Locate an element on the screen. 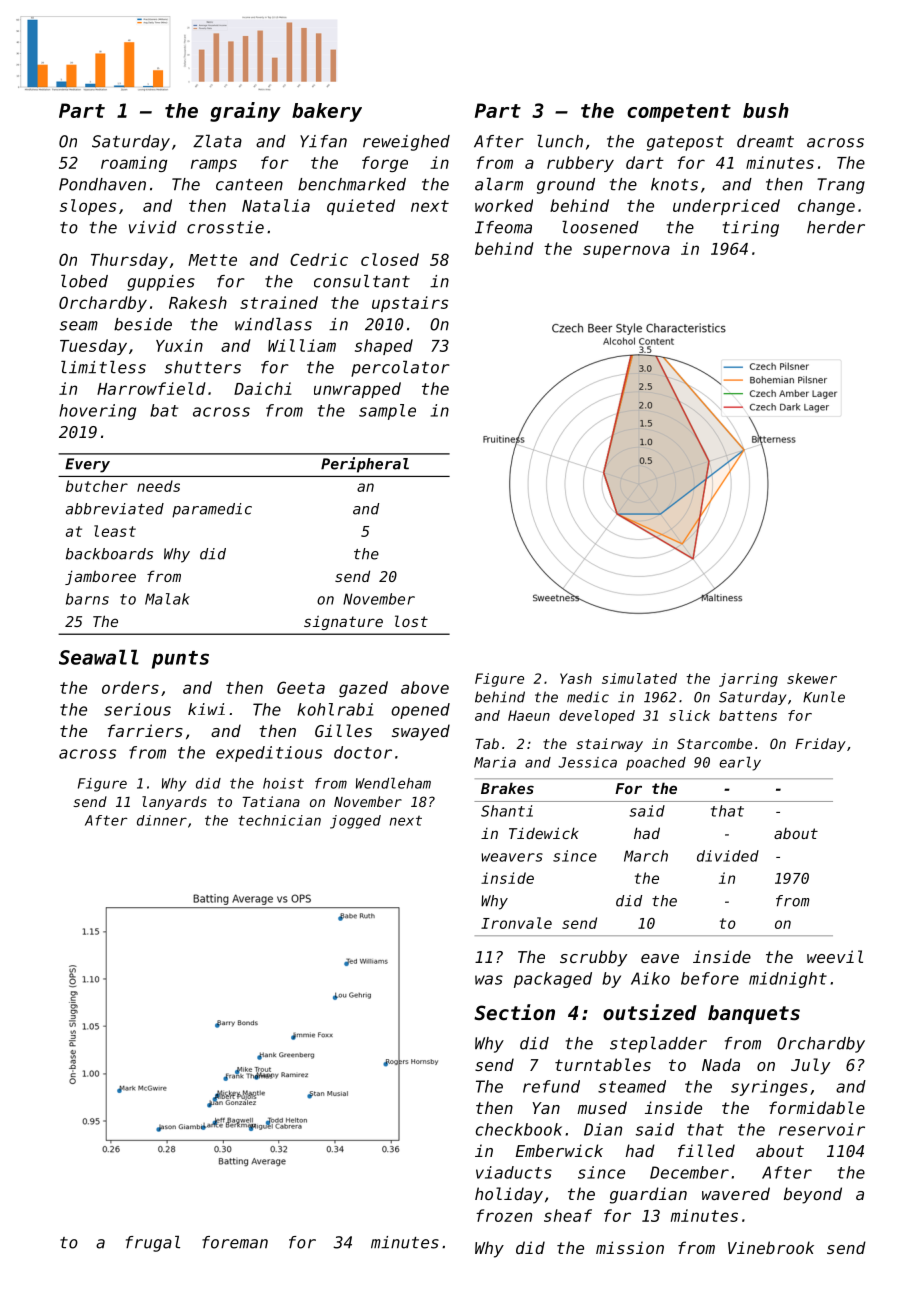 The image size is (924, 1308). mission is located at coordinates (630, 1247).
